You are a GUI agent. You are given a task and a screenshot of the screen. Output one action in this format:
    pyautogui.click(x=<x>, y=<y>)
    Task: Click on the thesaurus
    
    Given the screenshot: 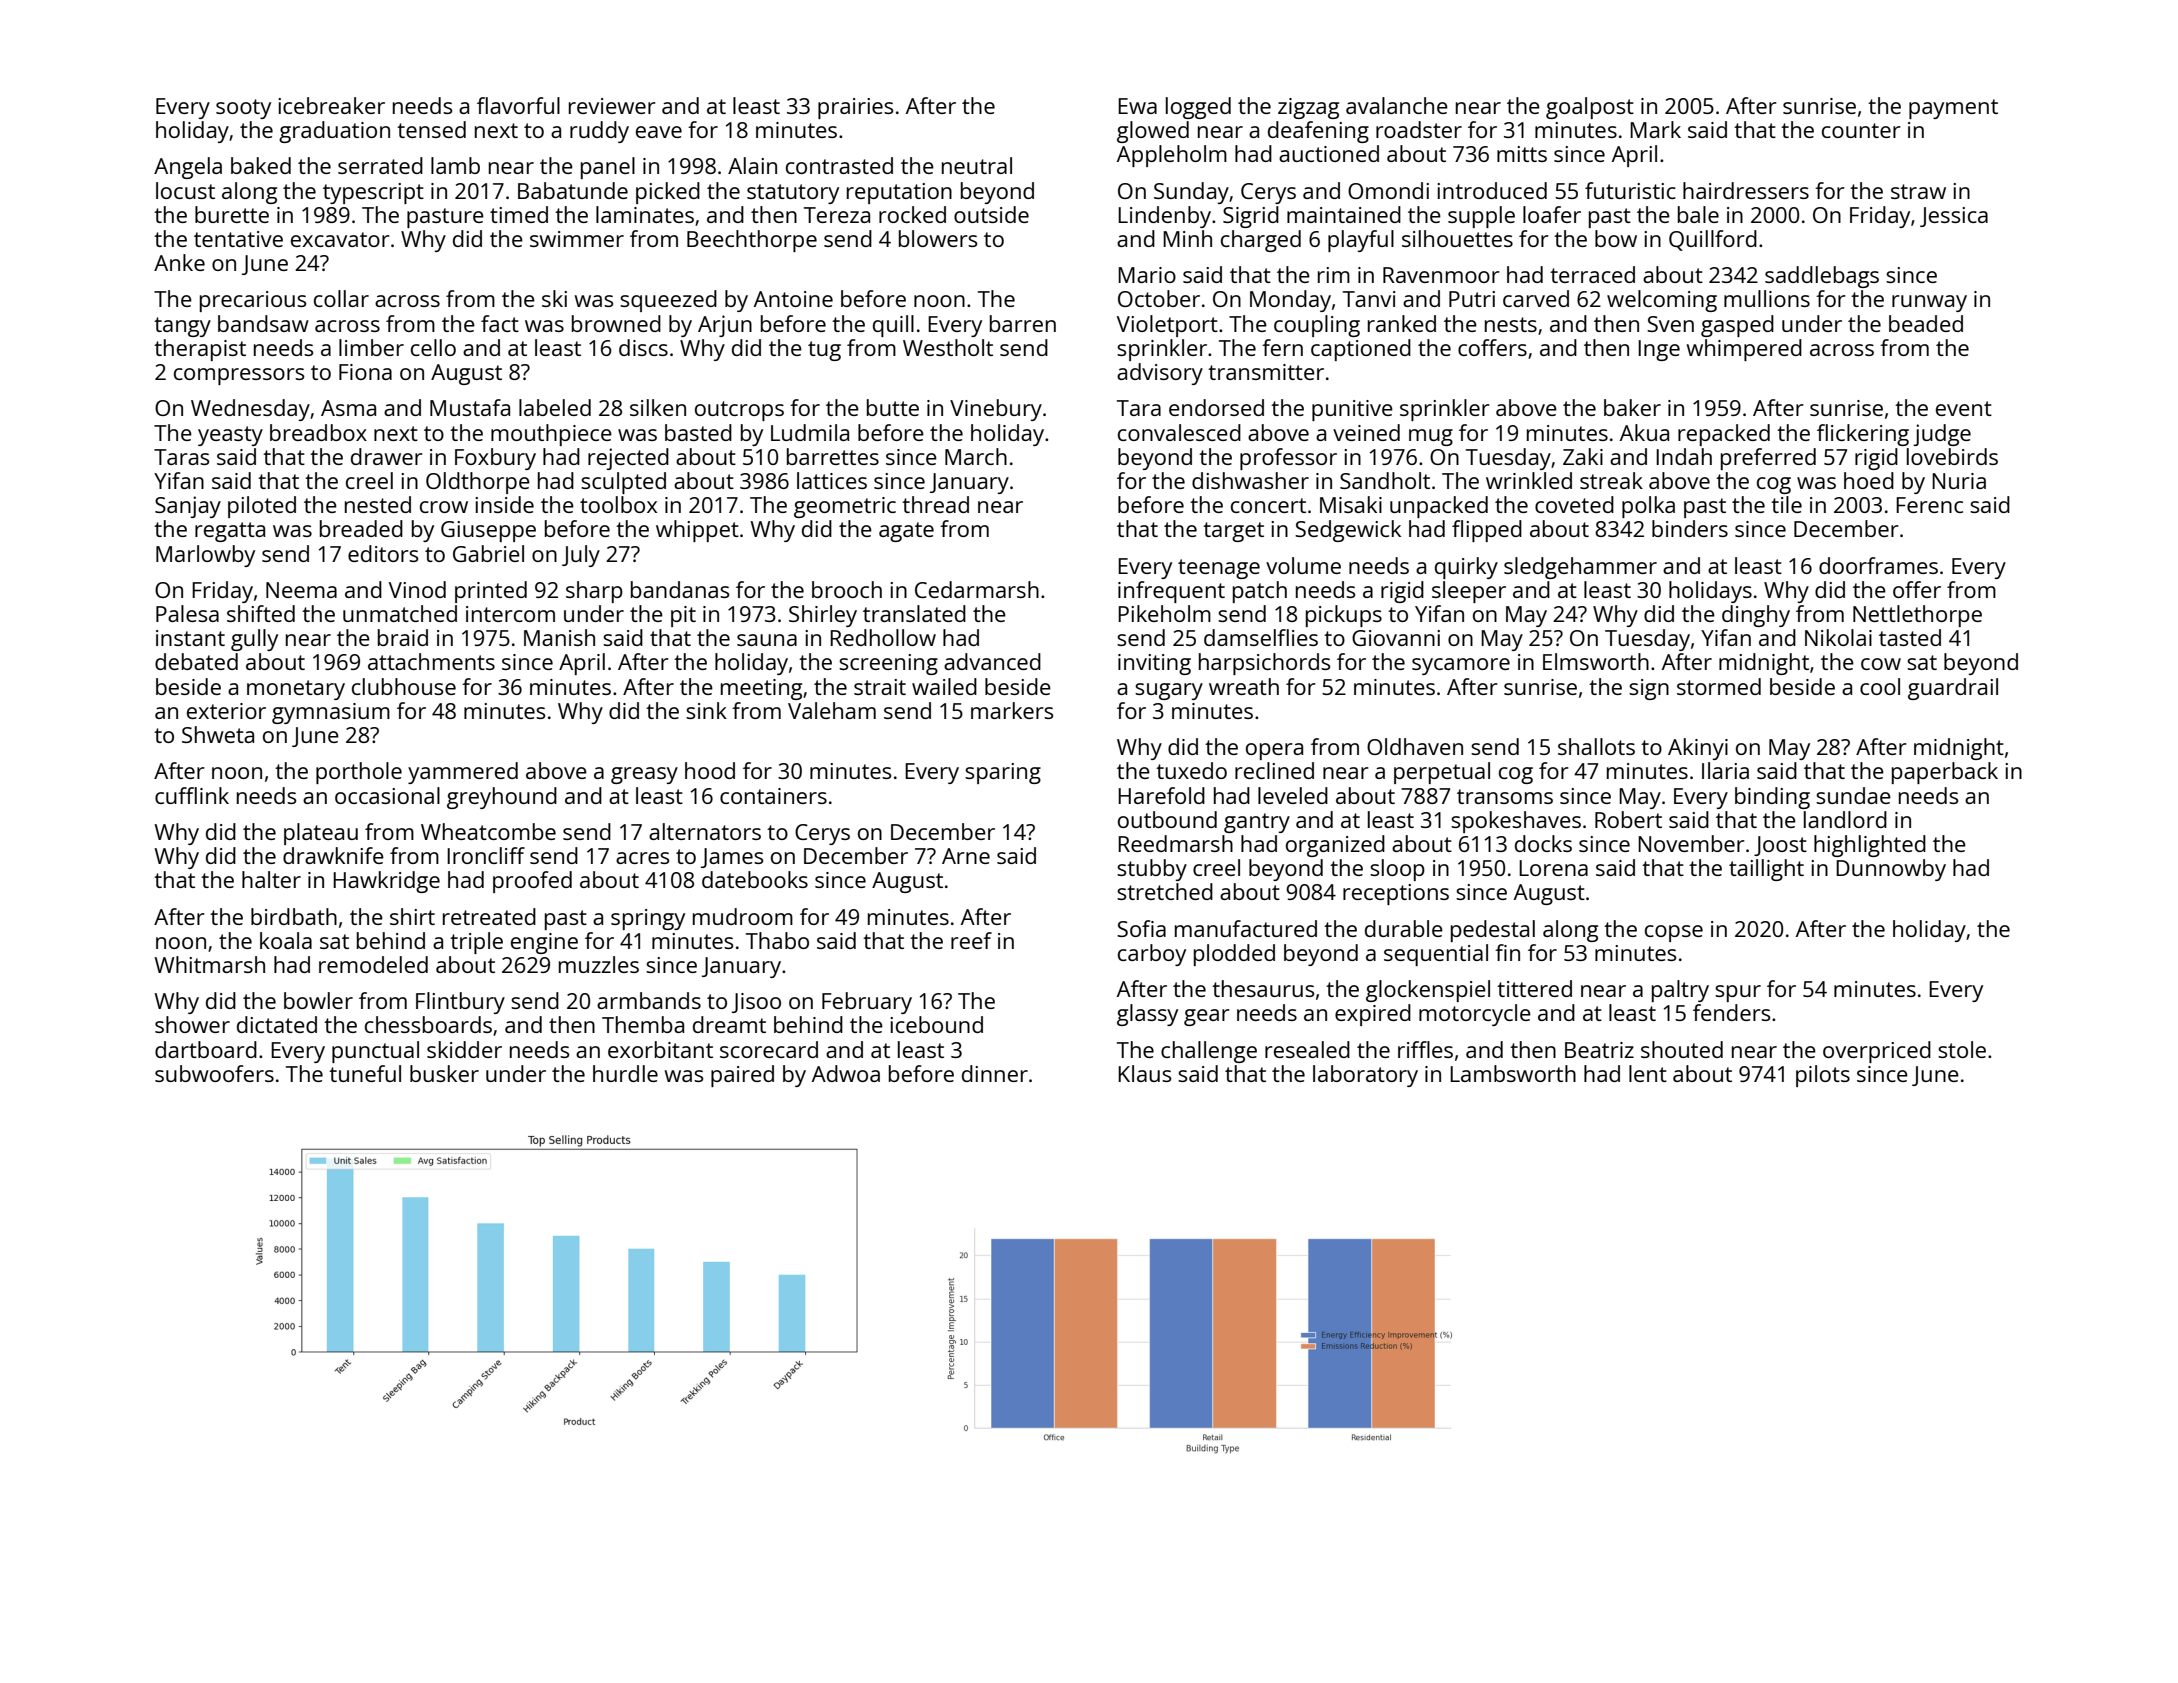 What is the action you would take?
    pyautogui.click(x=1263, y=988)
